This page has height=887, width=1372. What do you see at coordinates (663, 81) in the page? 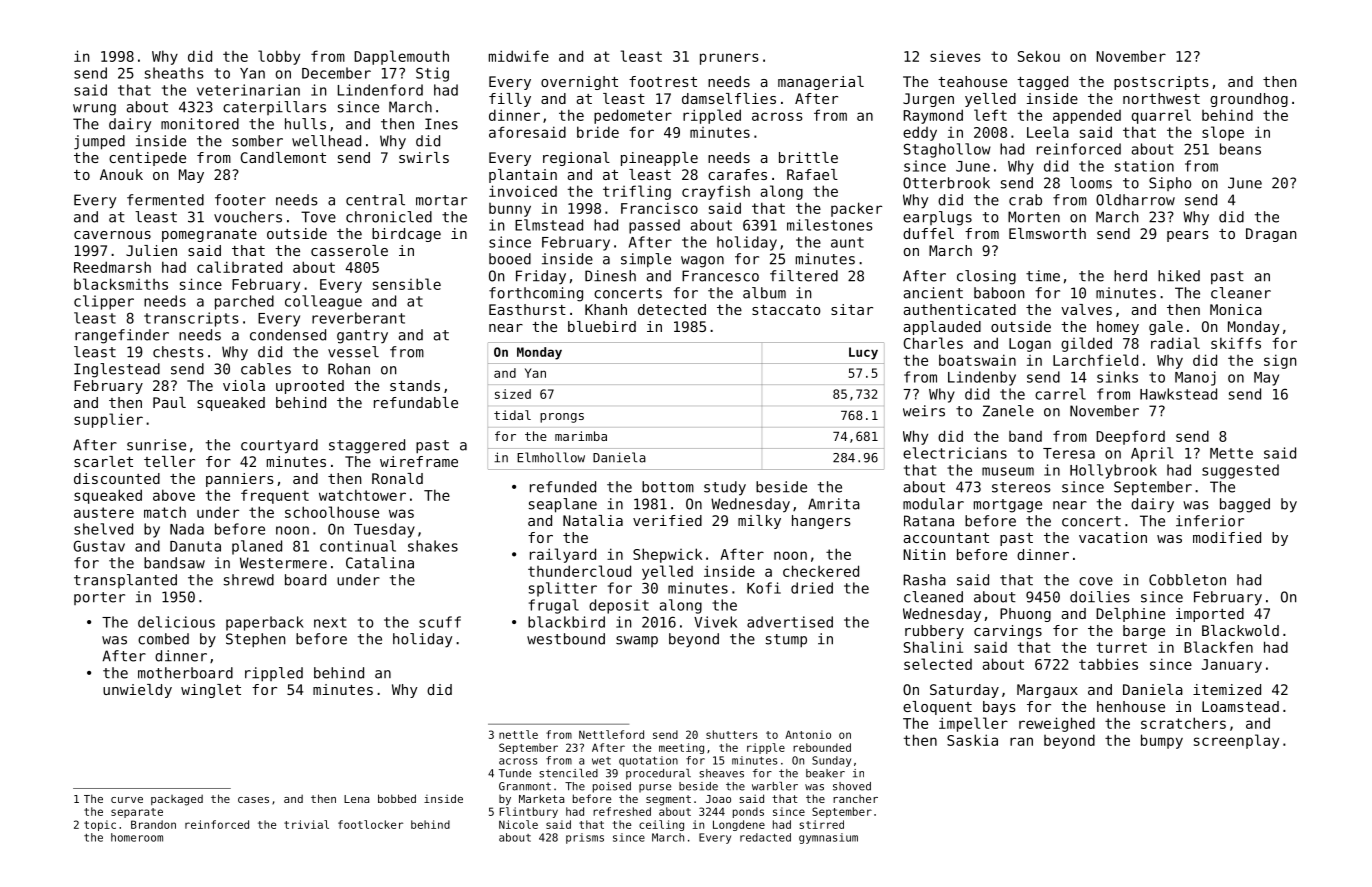
I see `footrest` at bounding box center [663, 81].
